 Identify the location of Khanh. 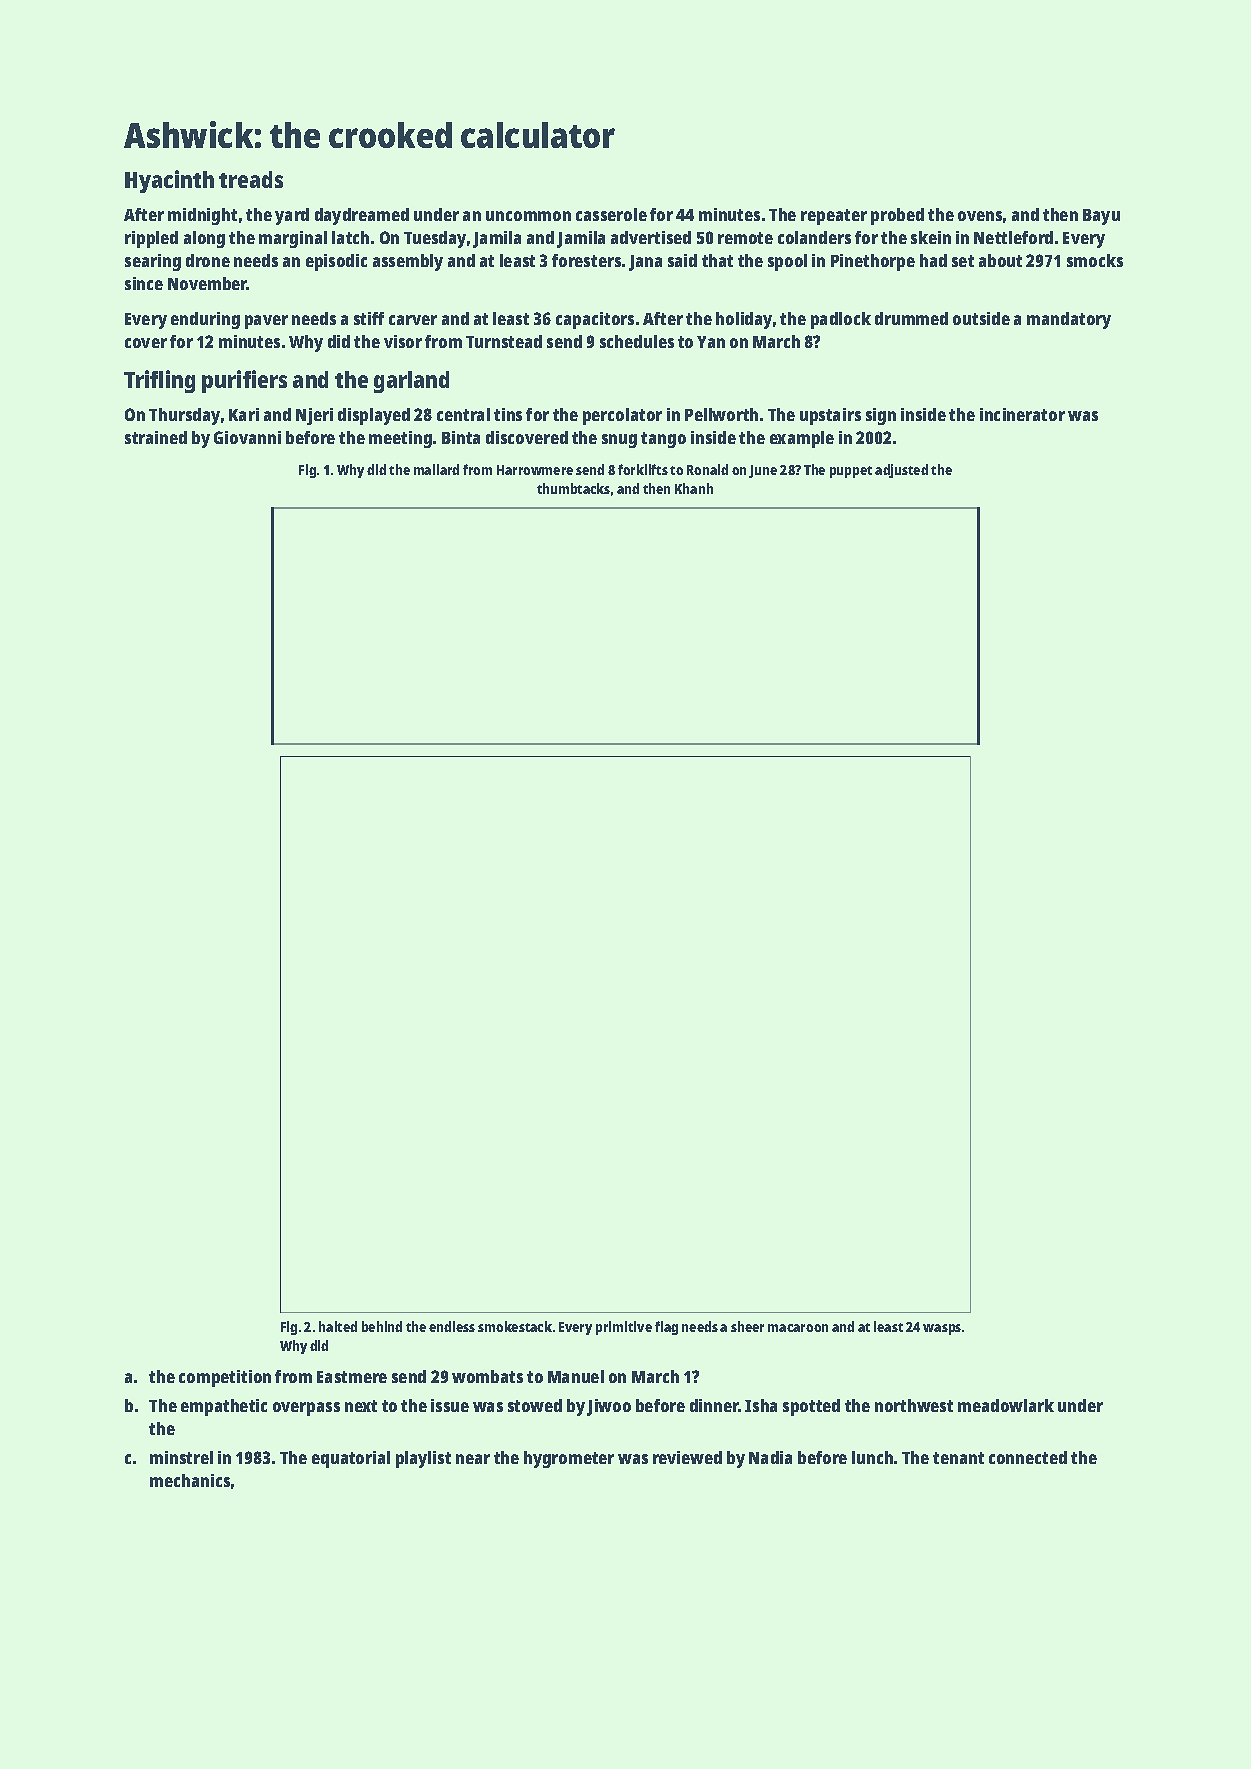
(694, 488).
